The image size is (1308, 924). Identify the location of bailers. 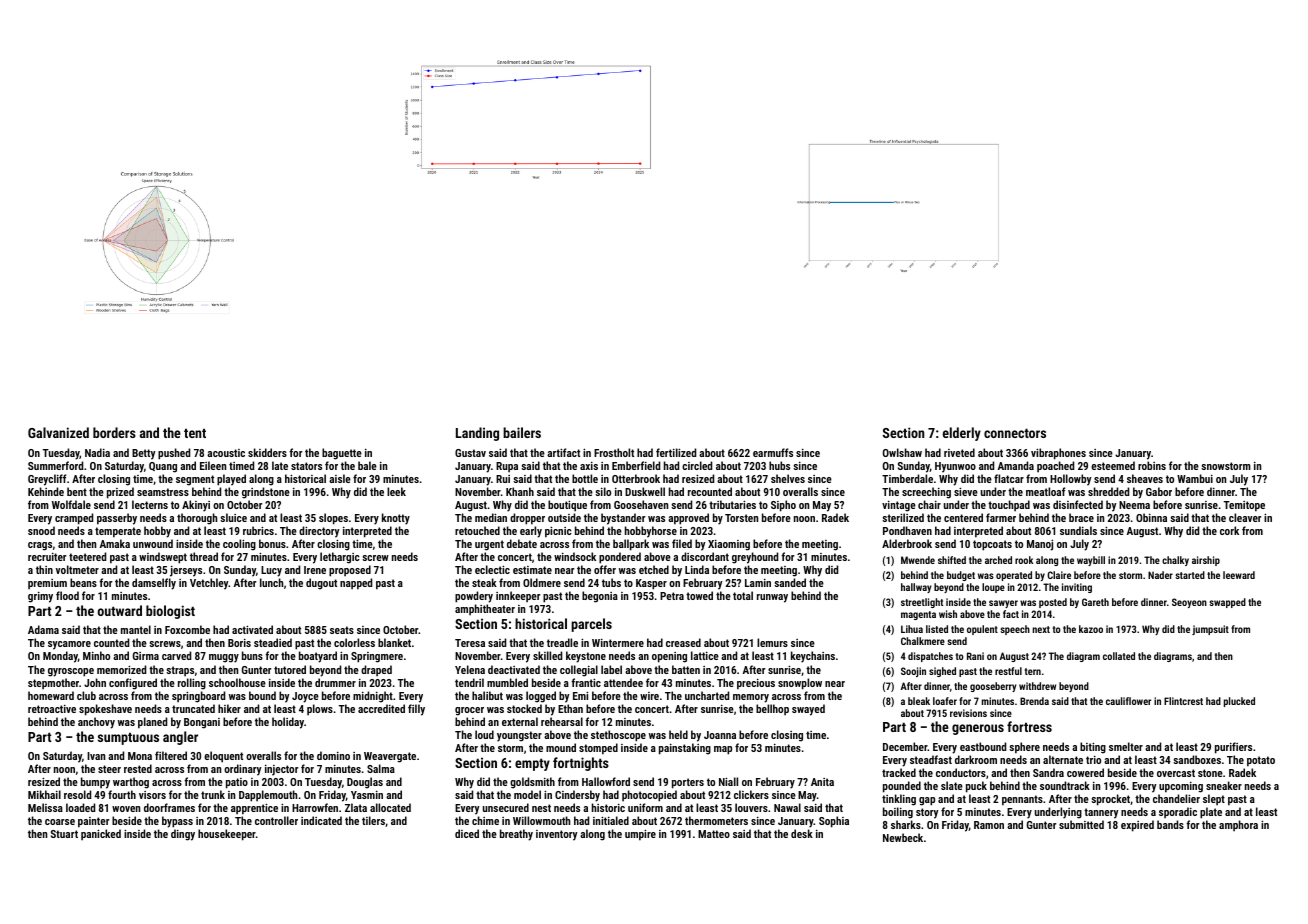
(522, 432).
